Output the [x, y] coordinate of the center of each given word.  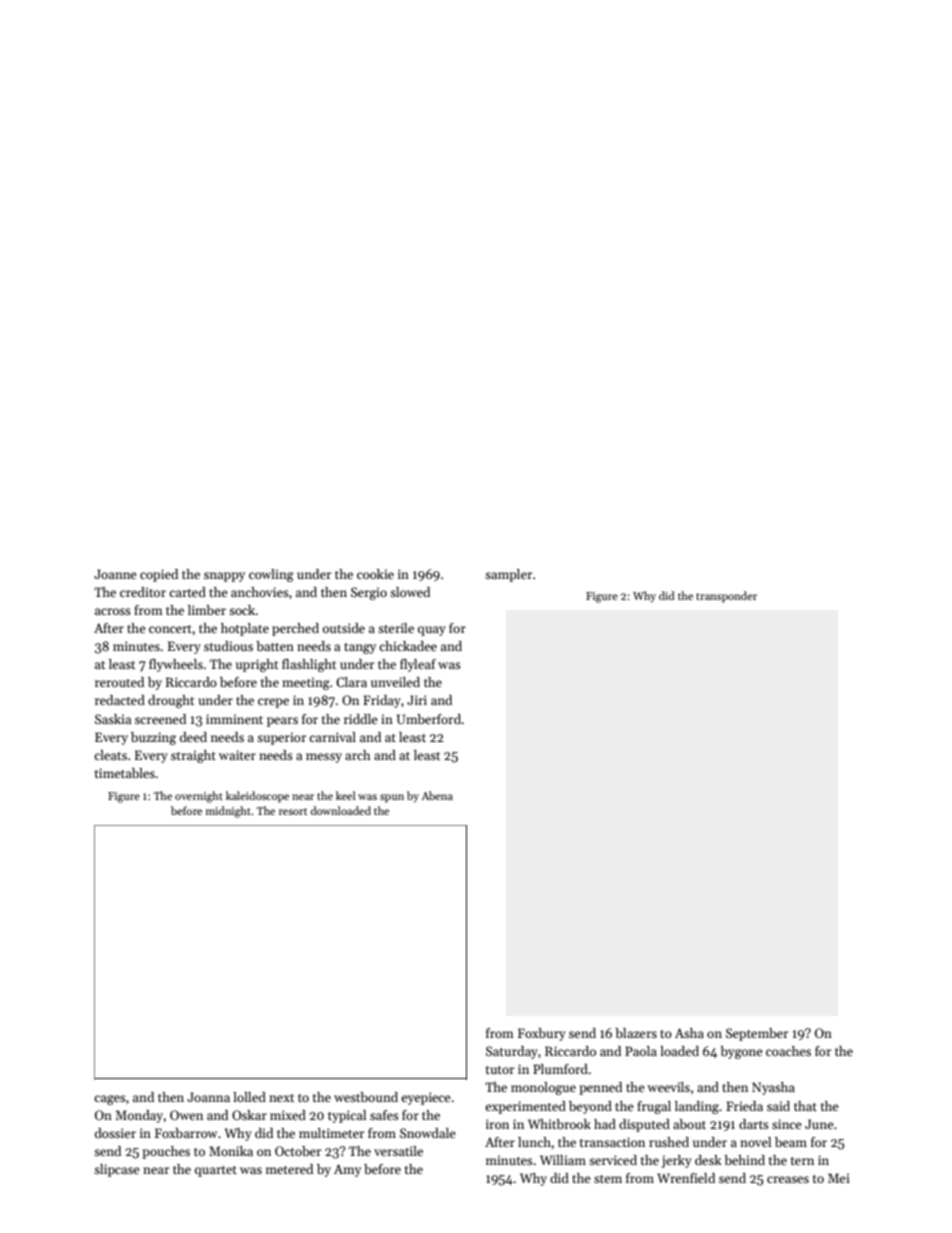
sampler [509, 575]
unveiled [395, 682]
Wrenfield [686, 1178]
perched [295, 629]
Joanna [208, 1097]
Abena [437, 795]
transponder [726, 597]
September [757, 1034]
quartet [216, 1171]
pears [282, 722]
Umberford [429, 719]
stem [608, 1179]
